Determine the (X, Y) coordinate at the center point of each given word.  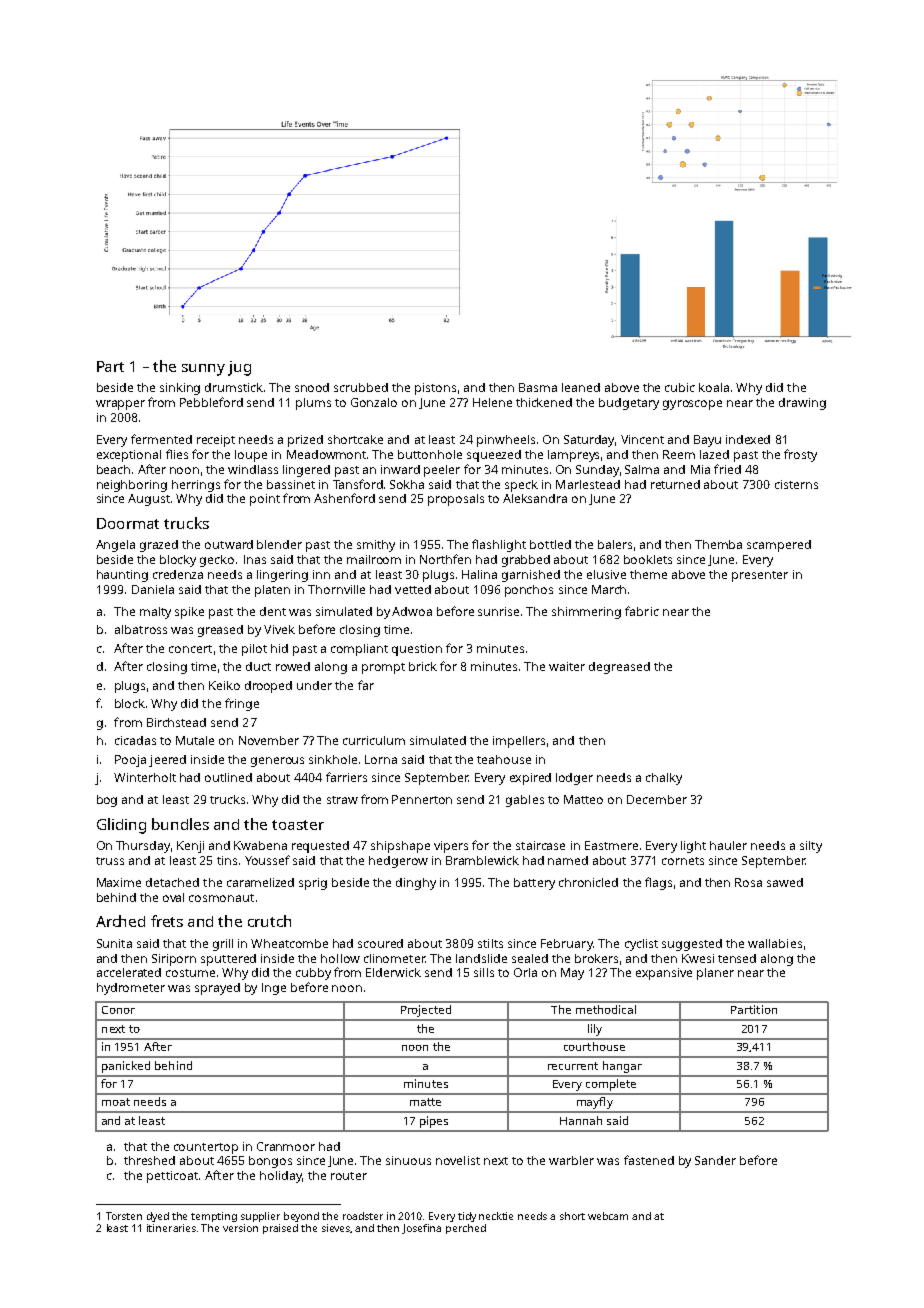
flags (658, 883)
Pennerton (422, 799)
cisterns (796, 484)
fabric (642, 611)
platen (272, 591)
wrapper (120, 405)
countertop (206, 1148)
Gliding (121, 826)
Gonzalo (374, 402)
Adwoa (412, 611)
